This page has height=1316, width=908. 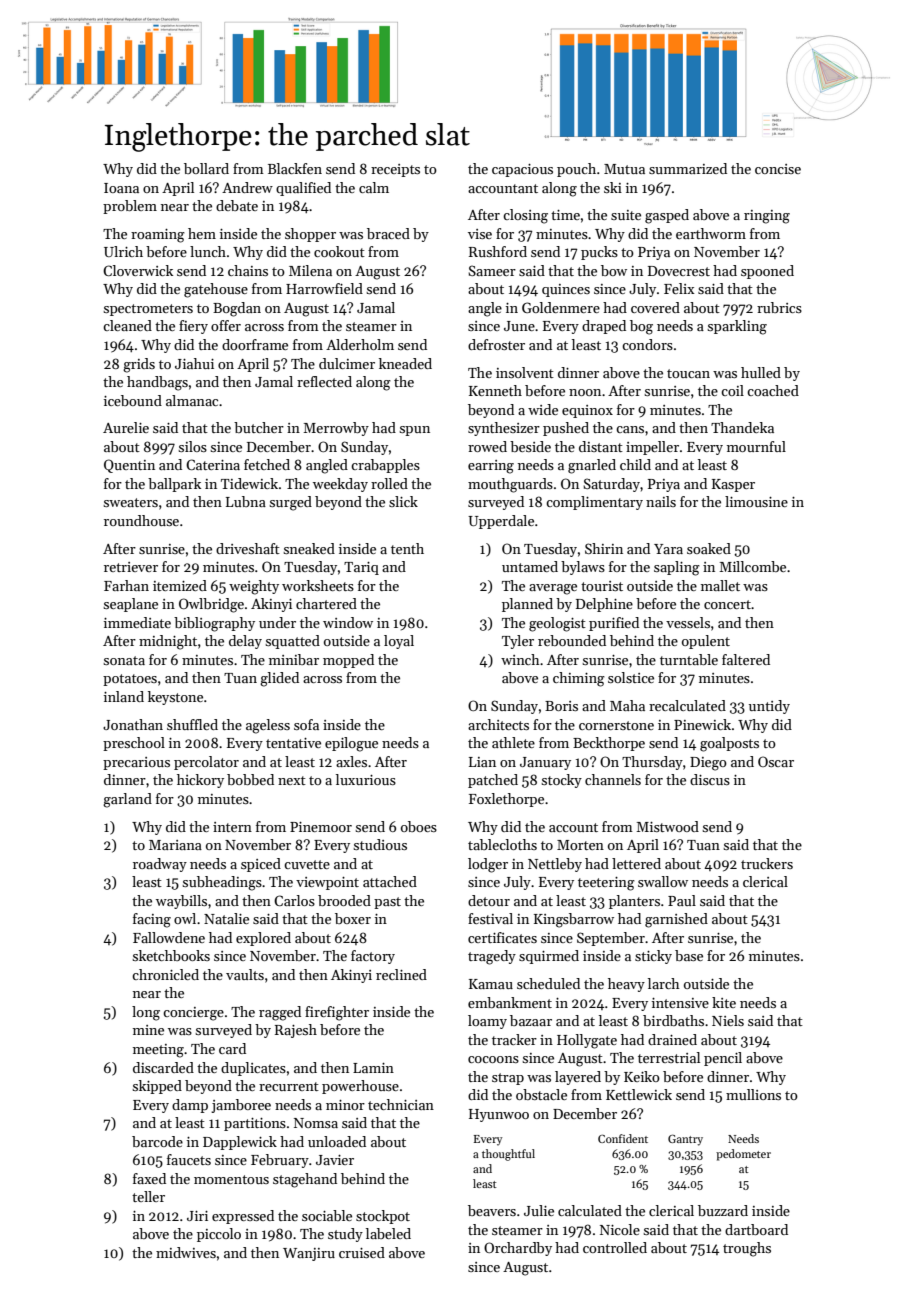 What do you see at coordinates (688, 168) in the page?
I see `summarized` at bounding box center [688, 168].
